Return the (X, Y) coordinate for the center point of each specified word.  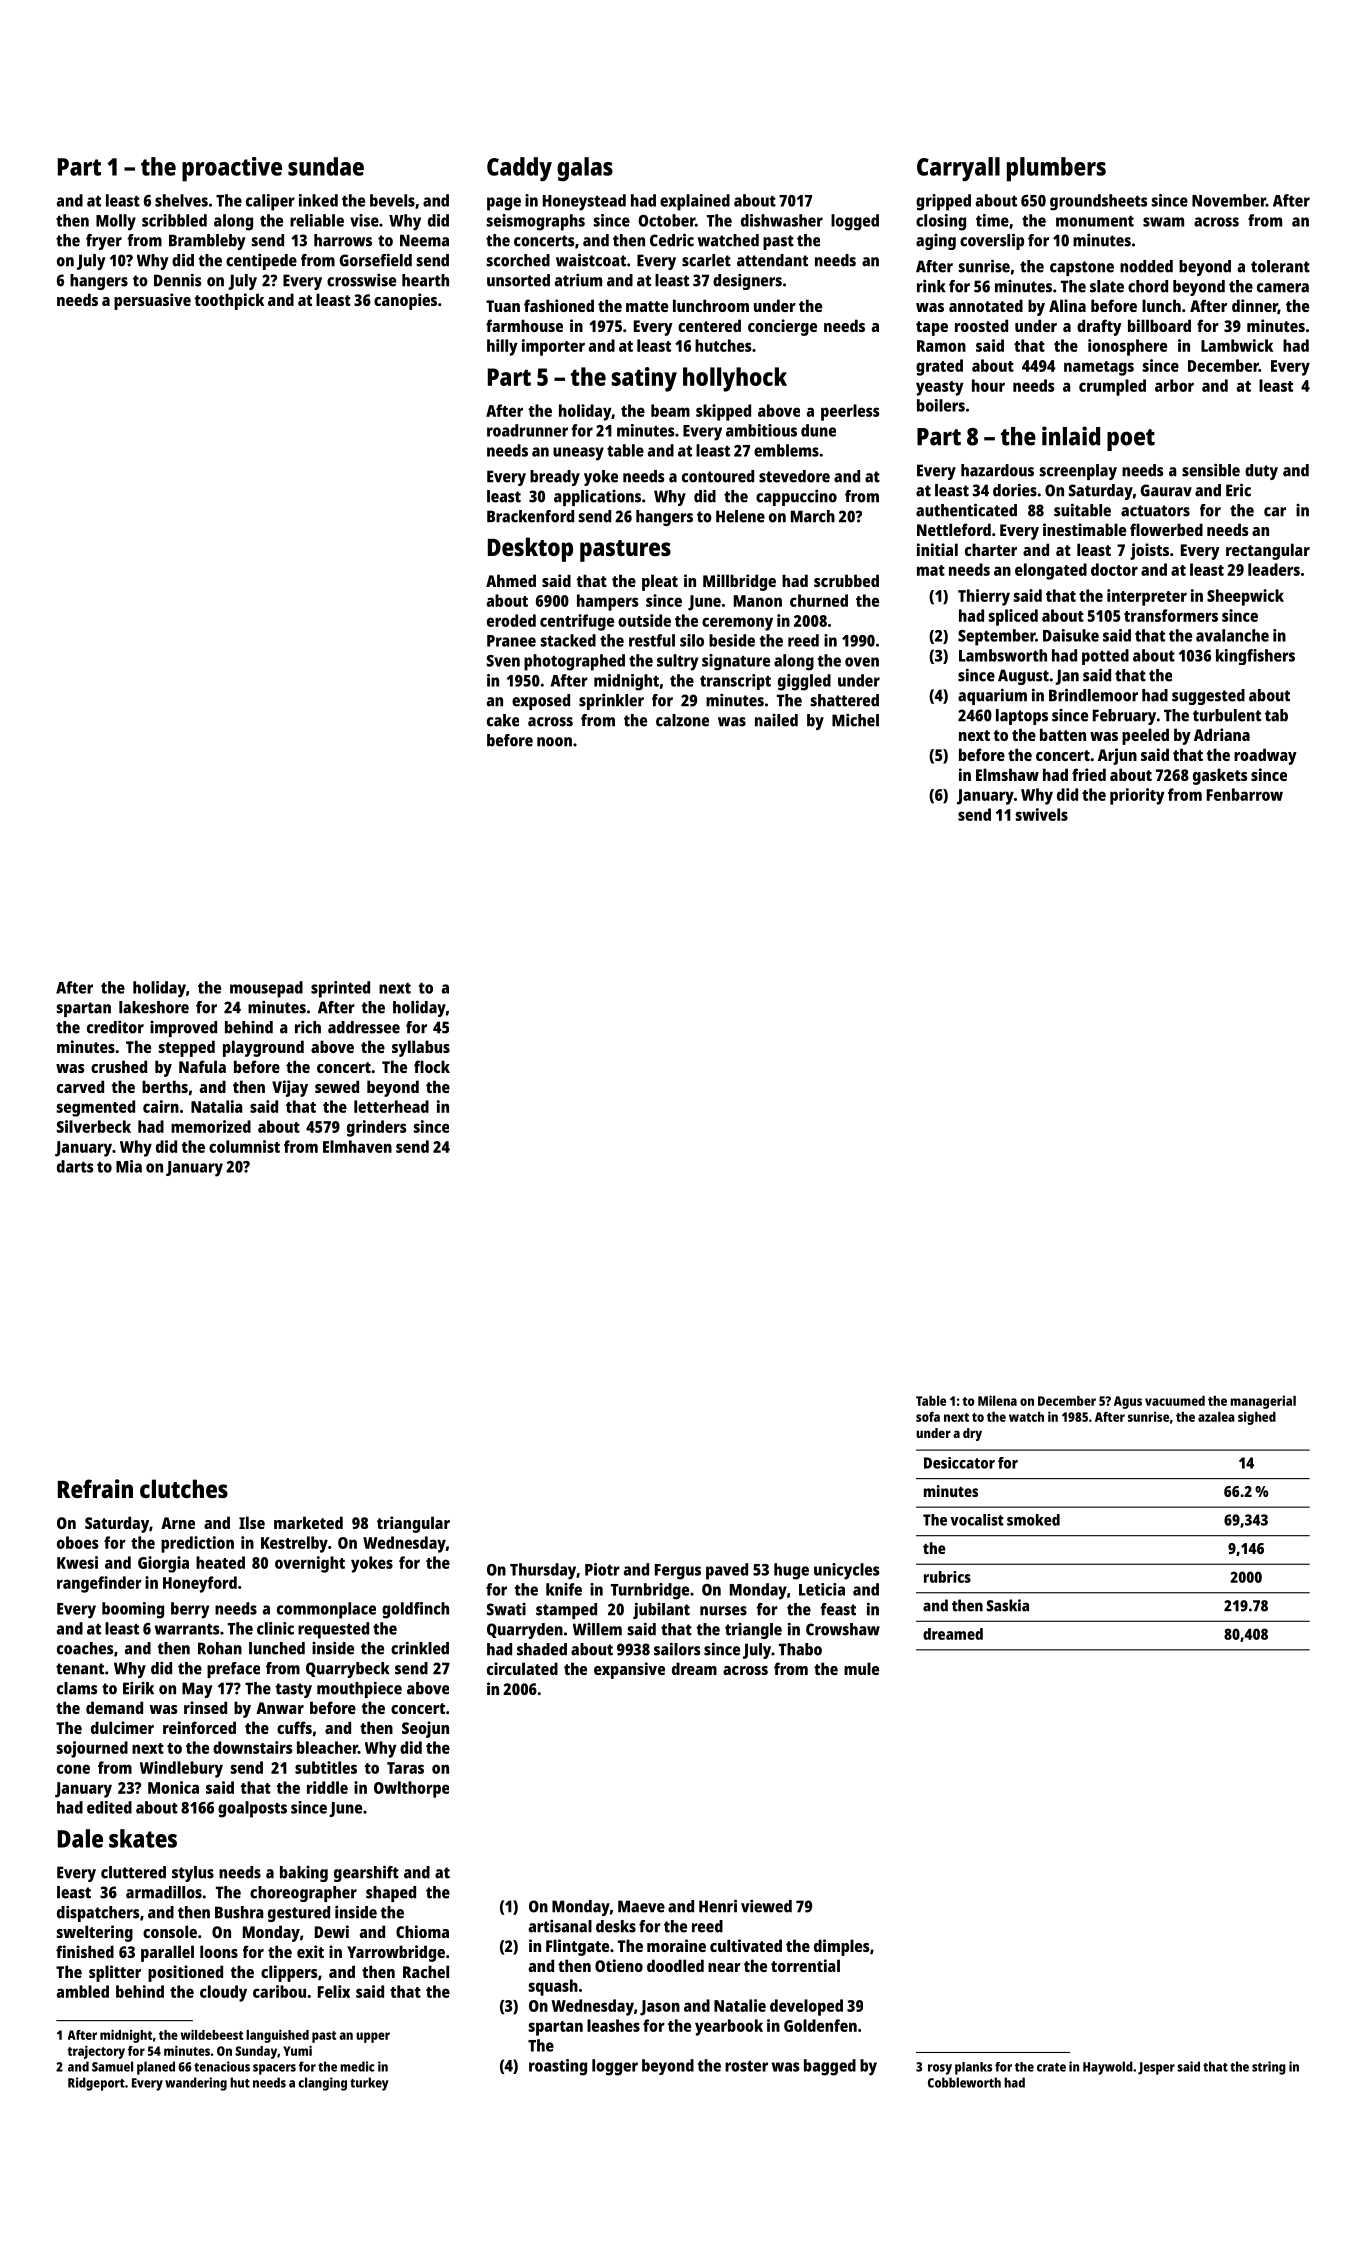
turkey (369, 2084)
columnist (244, 1146)
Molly (116, 222)
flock (432, 1066)
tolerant (1280, 266)
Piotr (602, 1569)
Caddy (519, 169)
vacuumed (1175, 1401)
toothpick (229, 301)
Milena (997, 1400)
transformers (1171, 615)
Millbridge (739, 582)
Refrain (95, 1488)
